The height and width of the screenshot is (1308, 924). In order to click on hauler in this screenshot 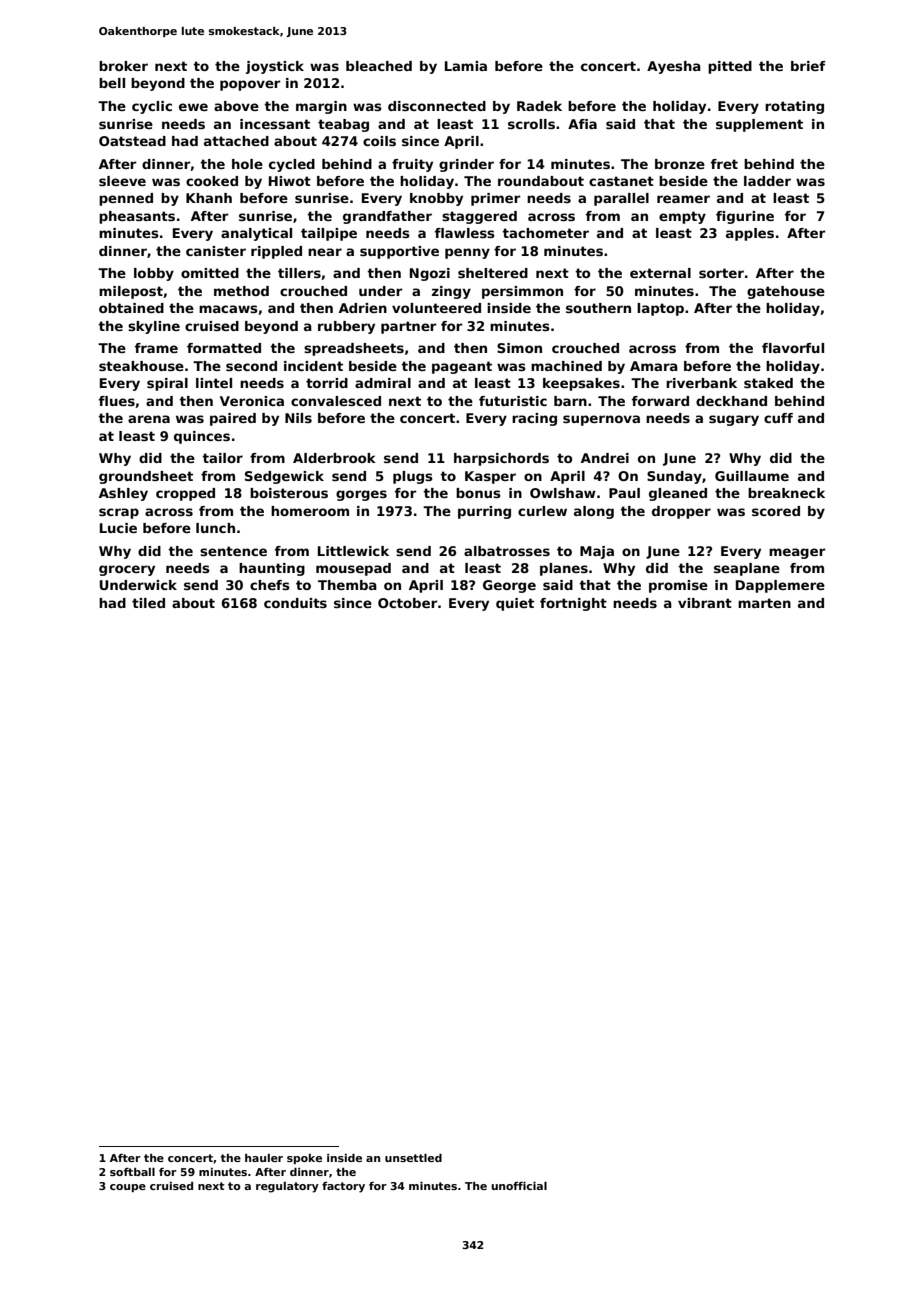, I will do `click(264, 1158)`.
